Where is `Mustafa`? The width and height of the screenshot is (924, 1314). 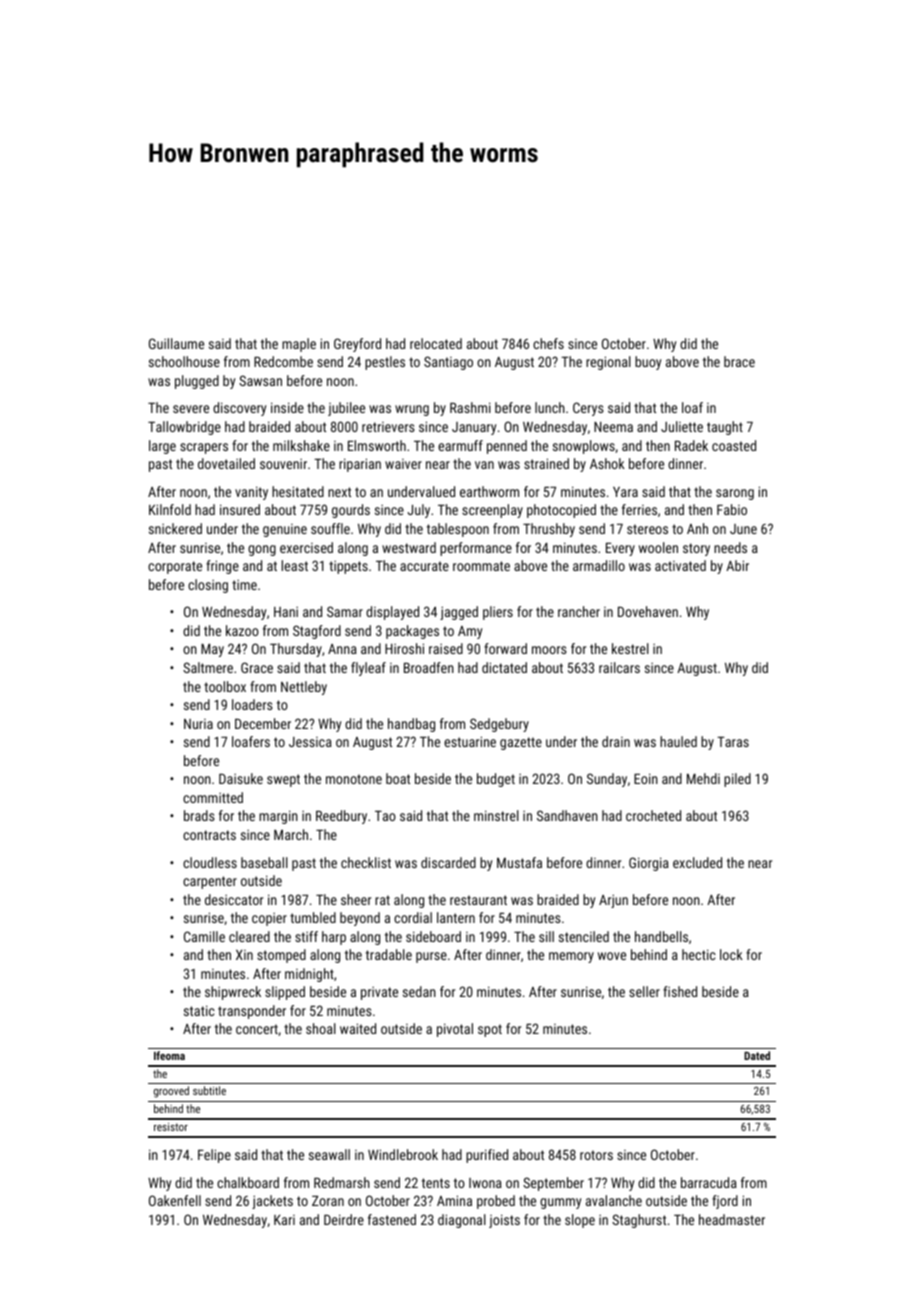
Mustafa is located at coordinates (519, 862).
